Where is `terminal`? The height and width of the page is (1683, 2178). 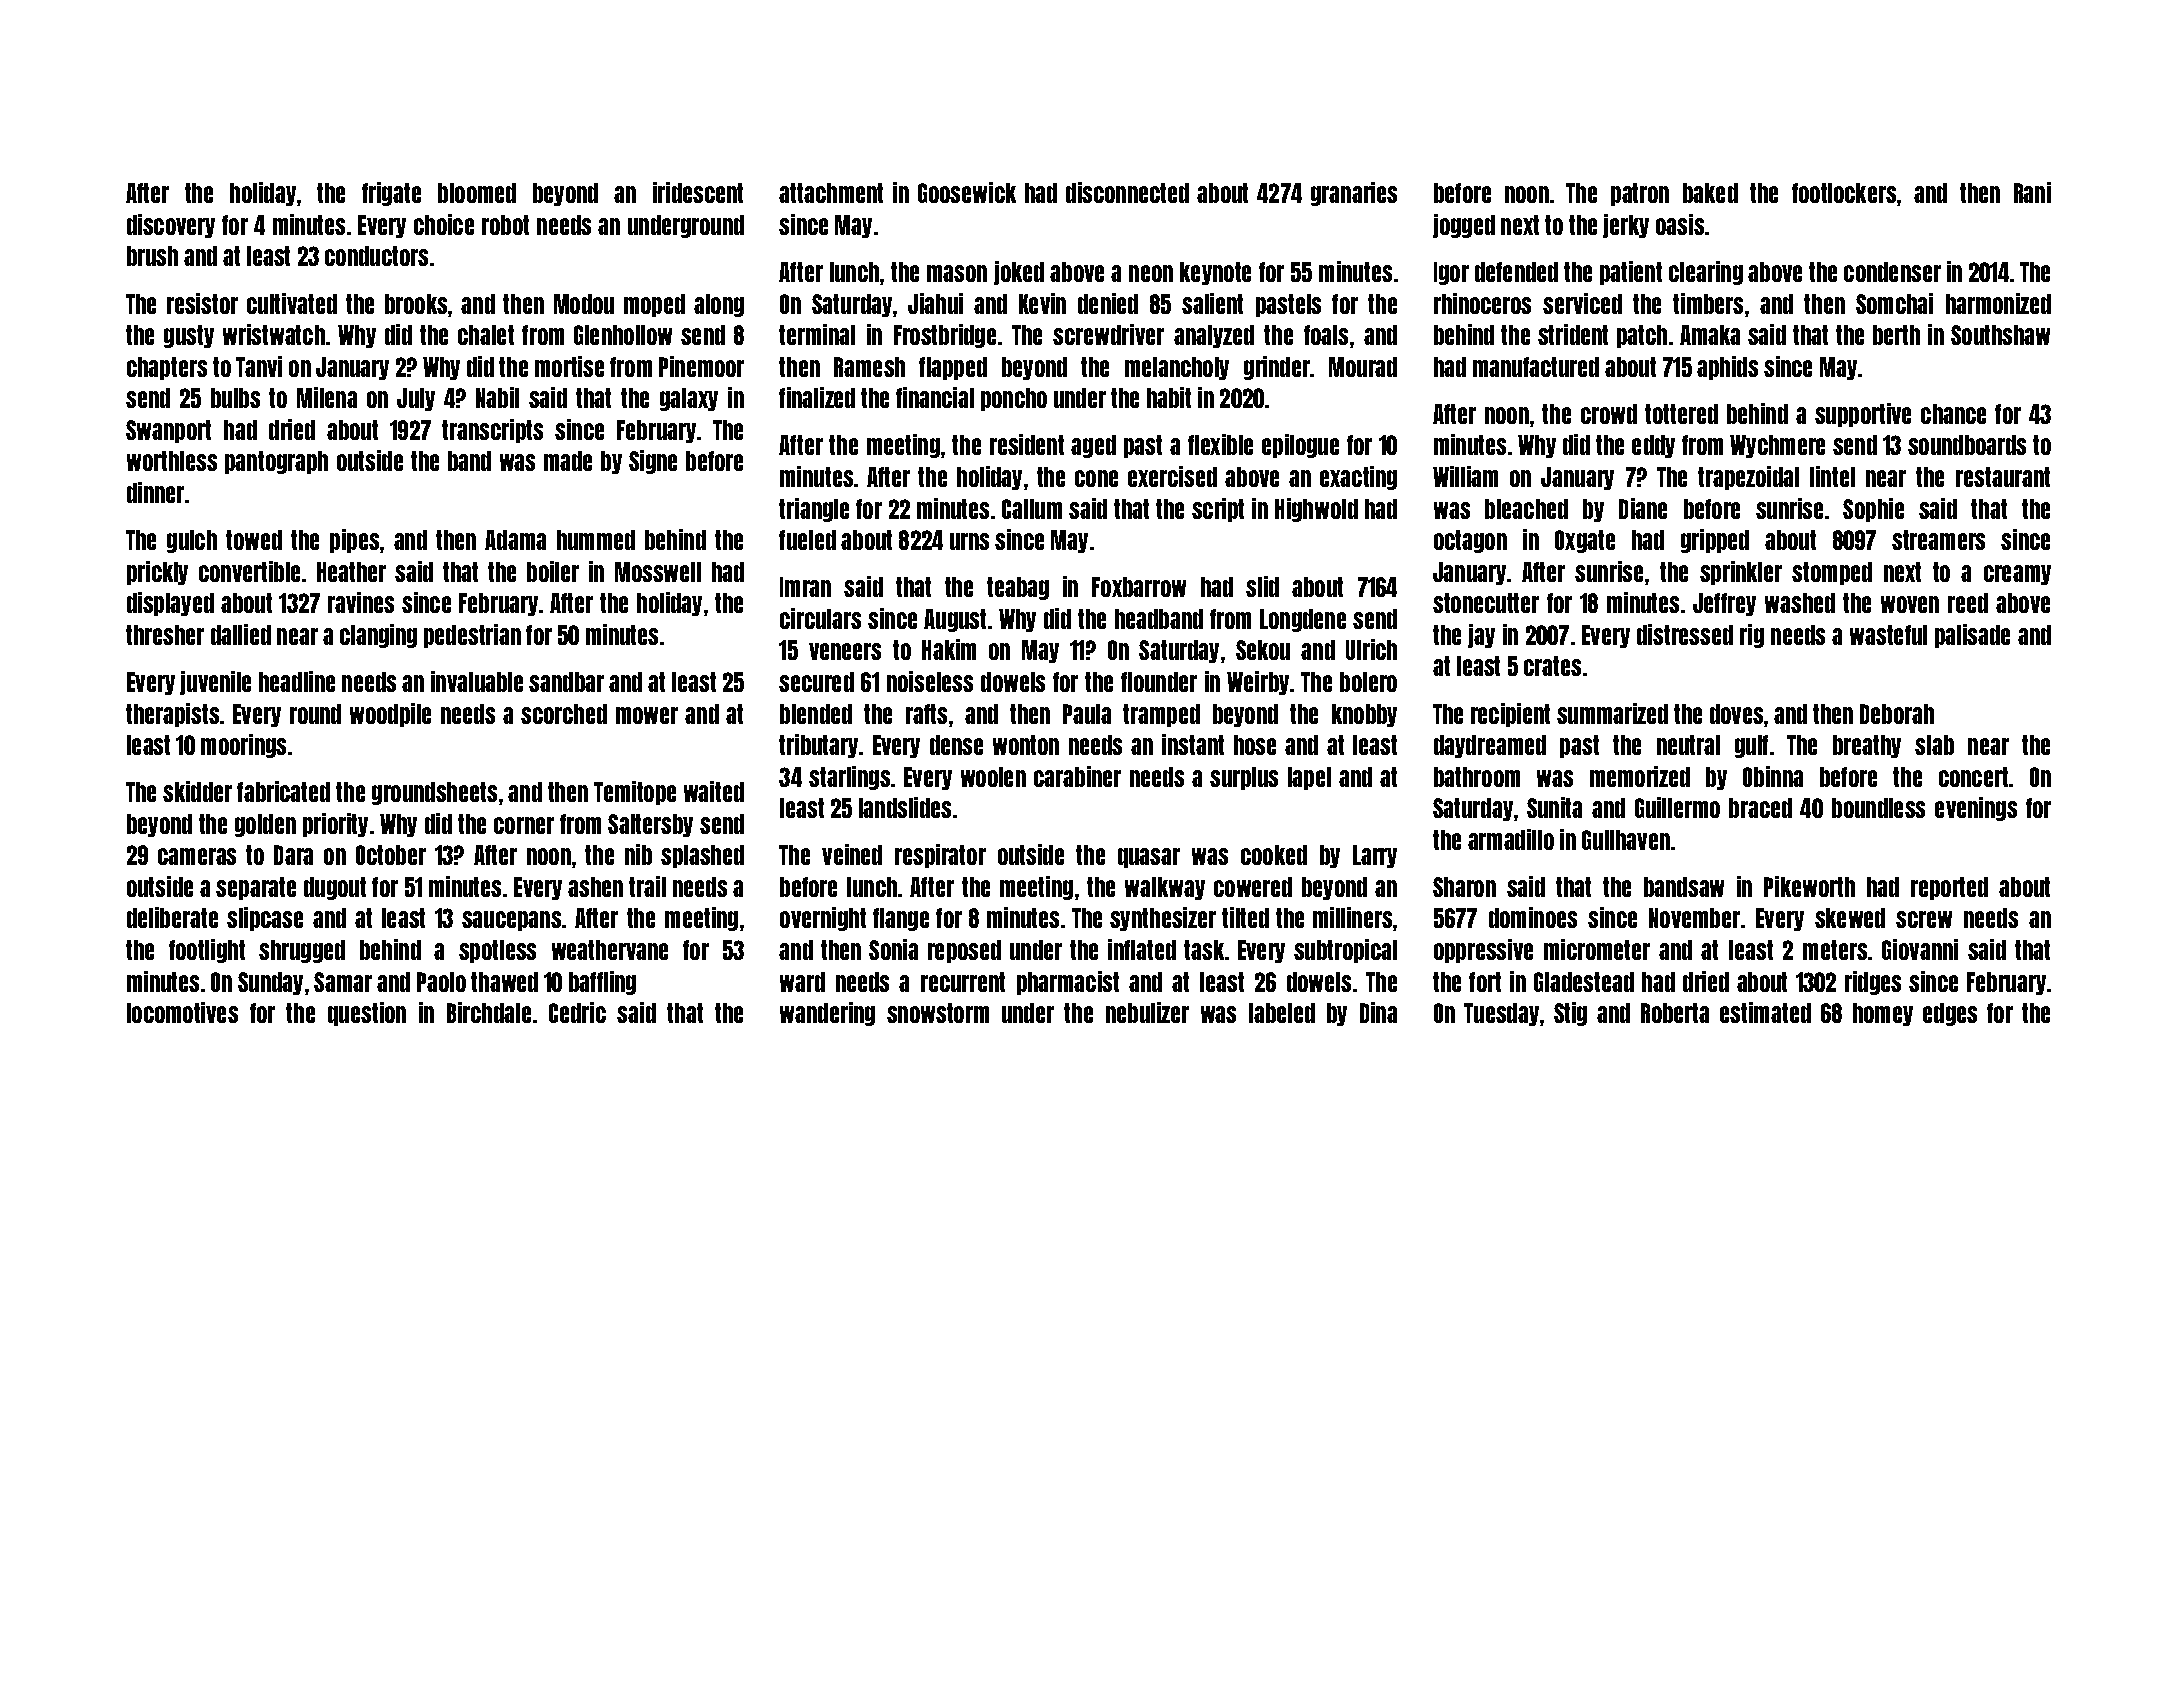 terminal is located at coordinates (817, 334).
